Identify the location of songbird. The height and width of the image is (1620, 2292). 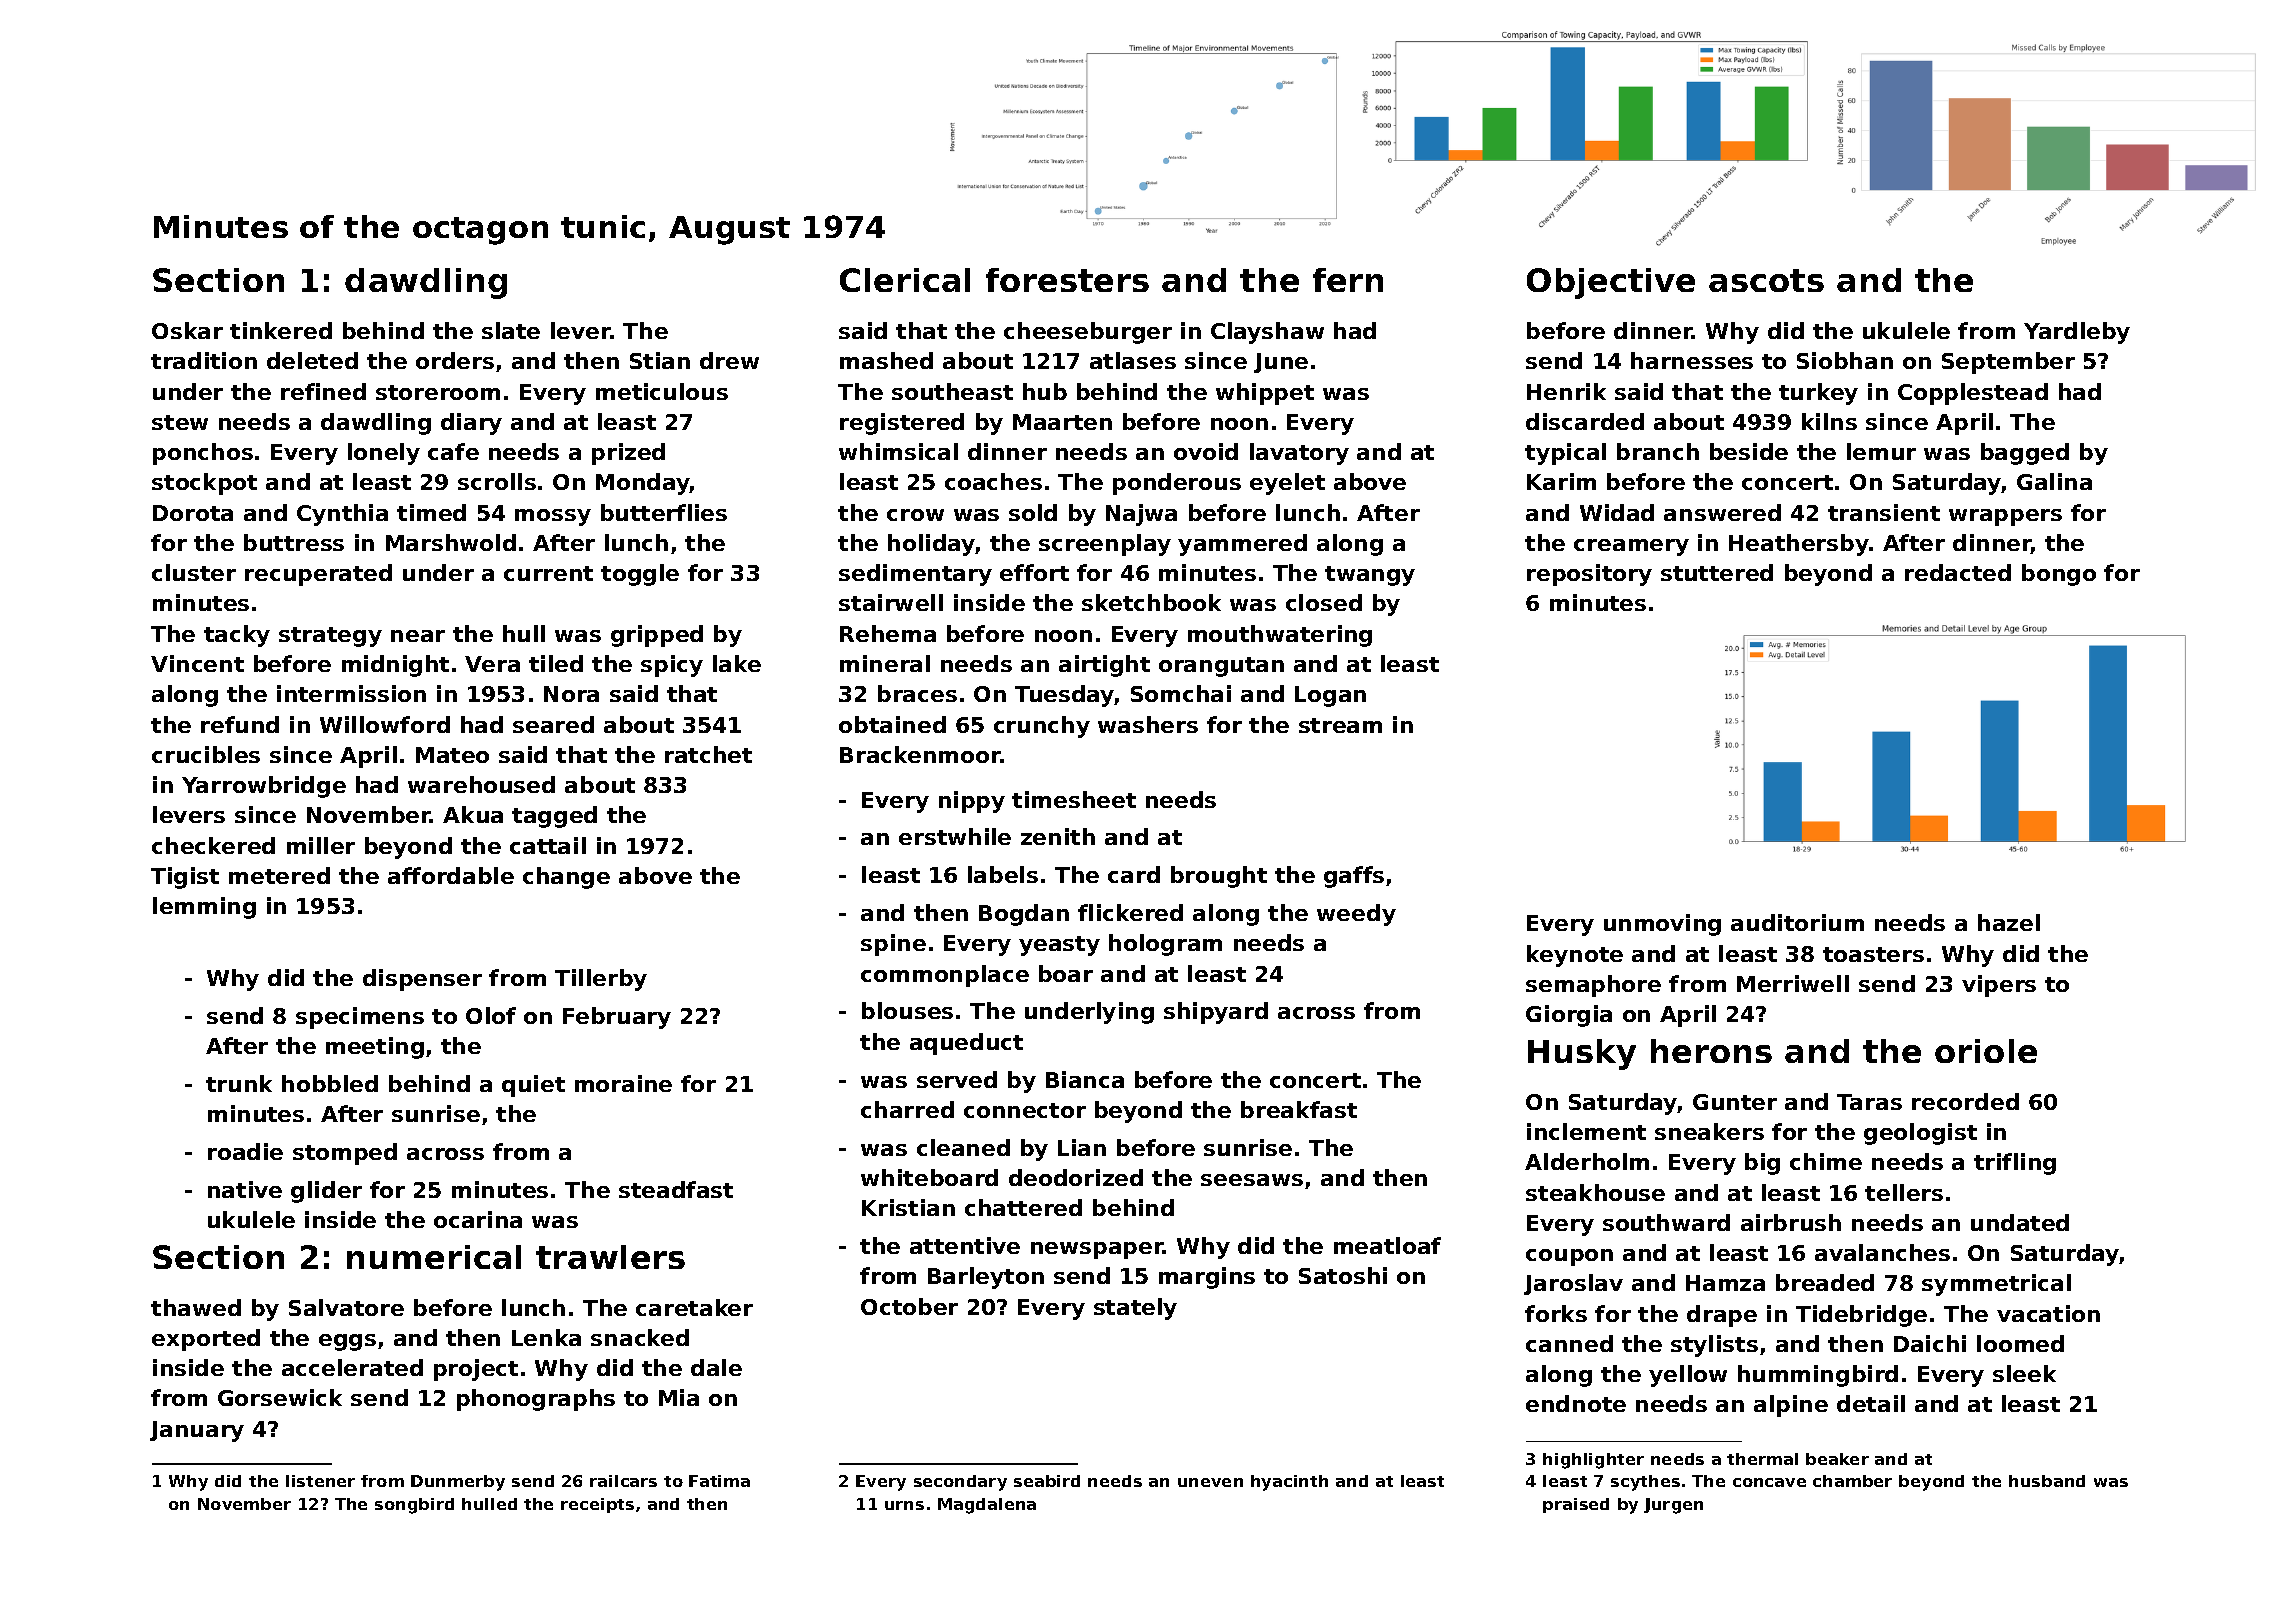
(414, 1506).
